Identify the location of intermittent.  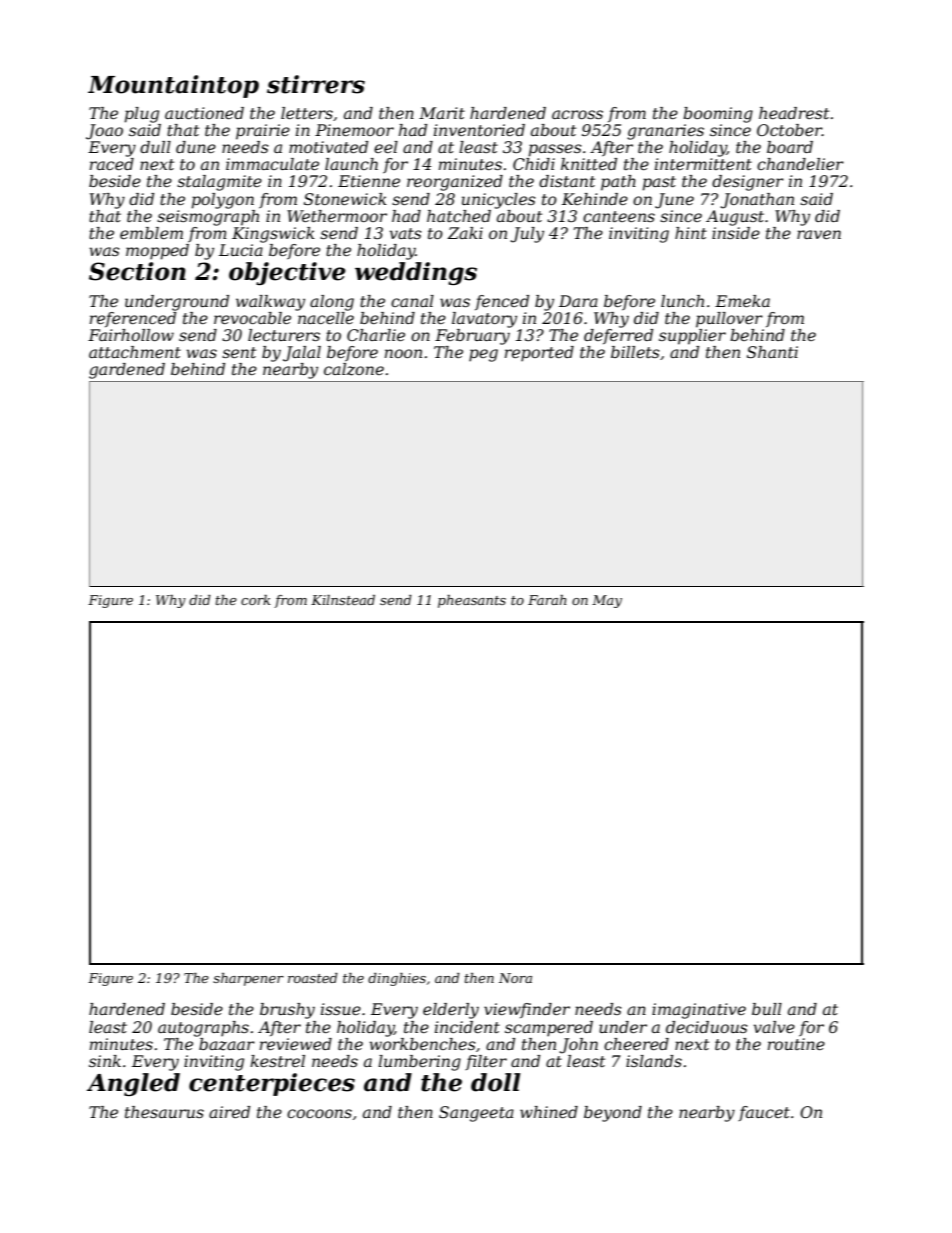
(703, 164).
